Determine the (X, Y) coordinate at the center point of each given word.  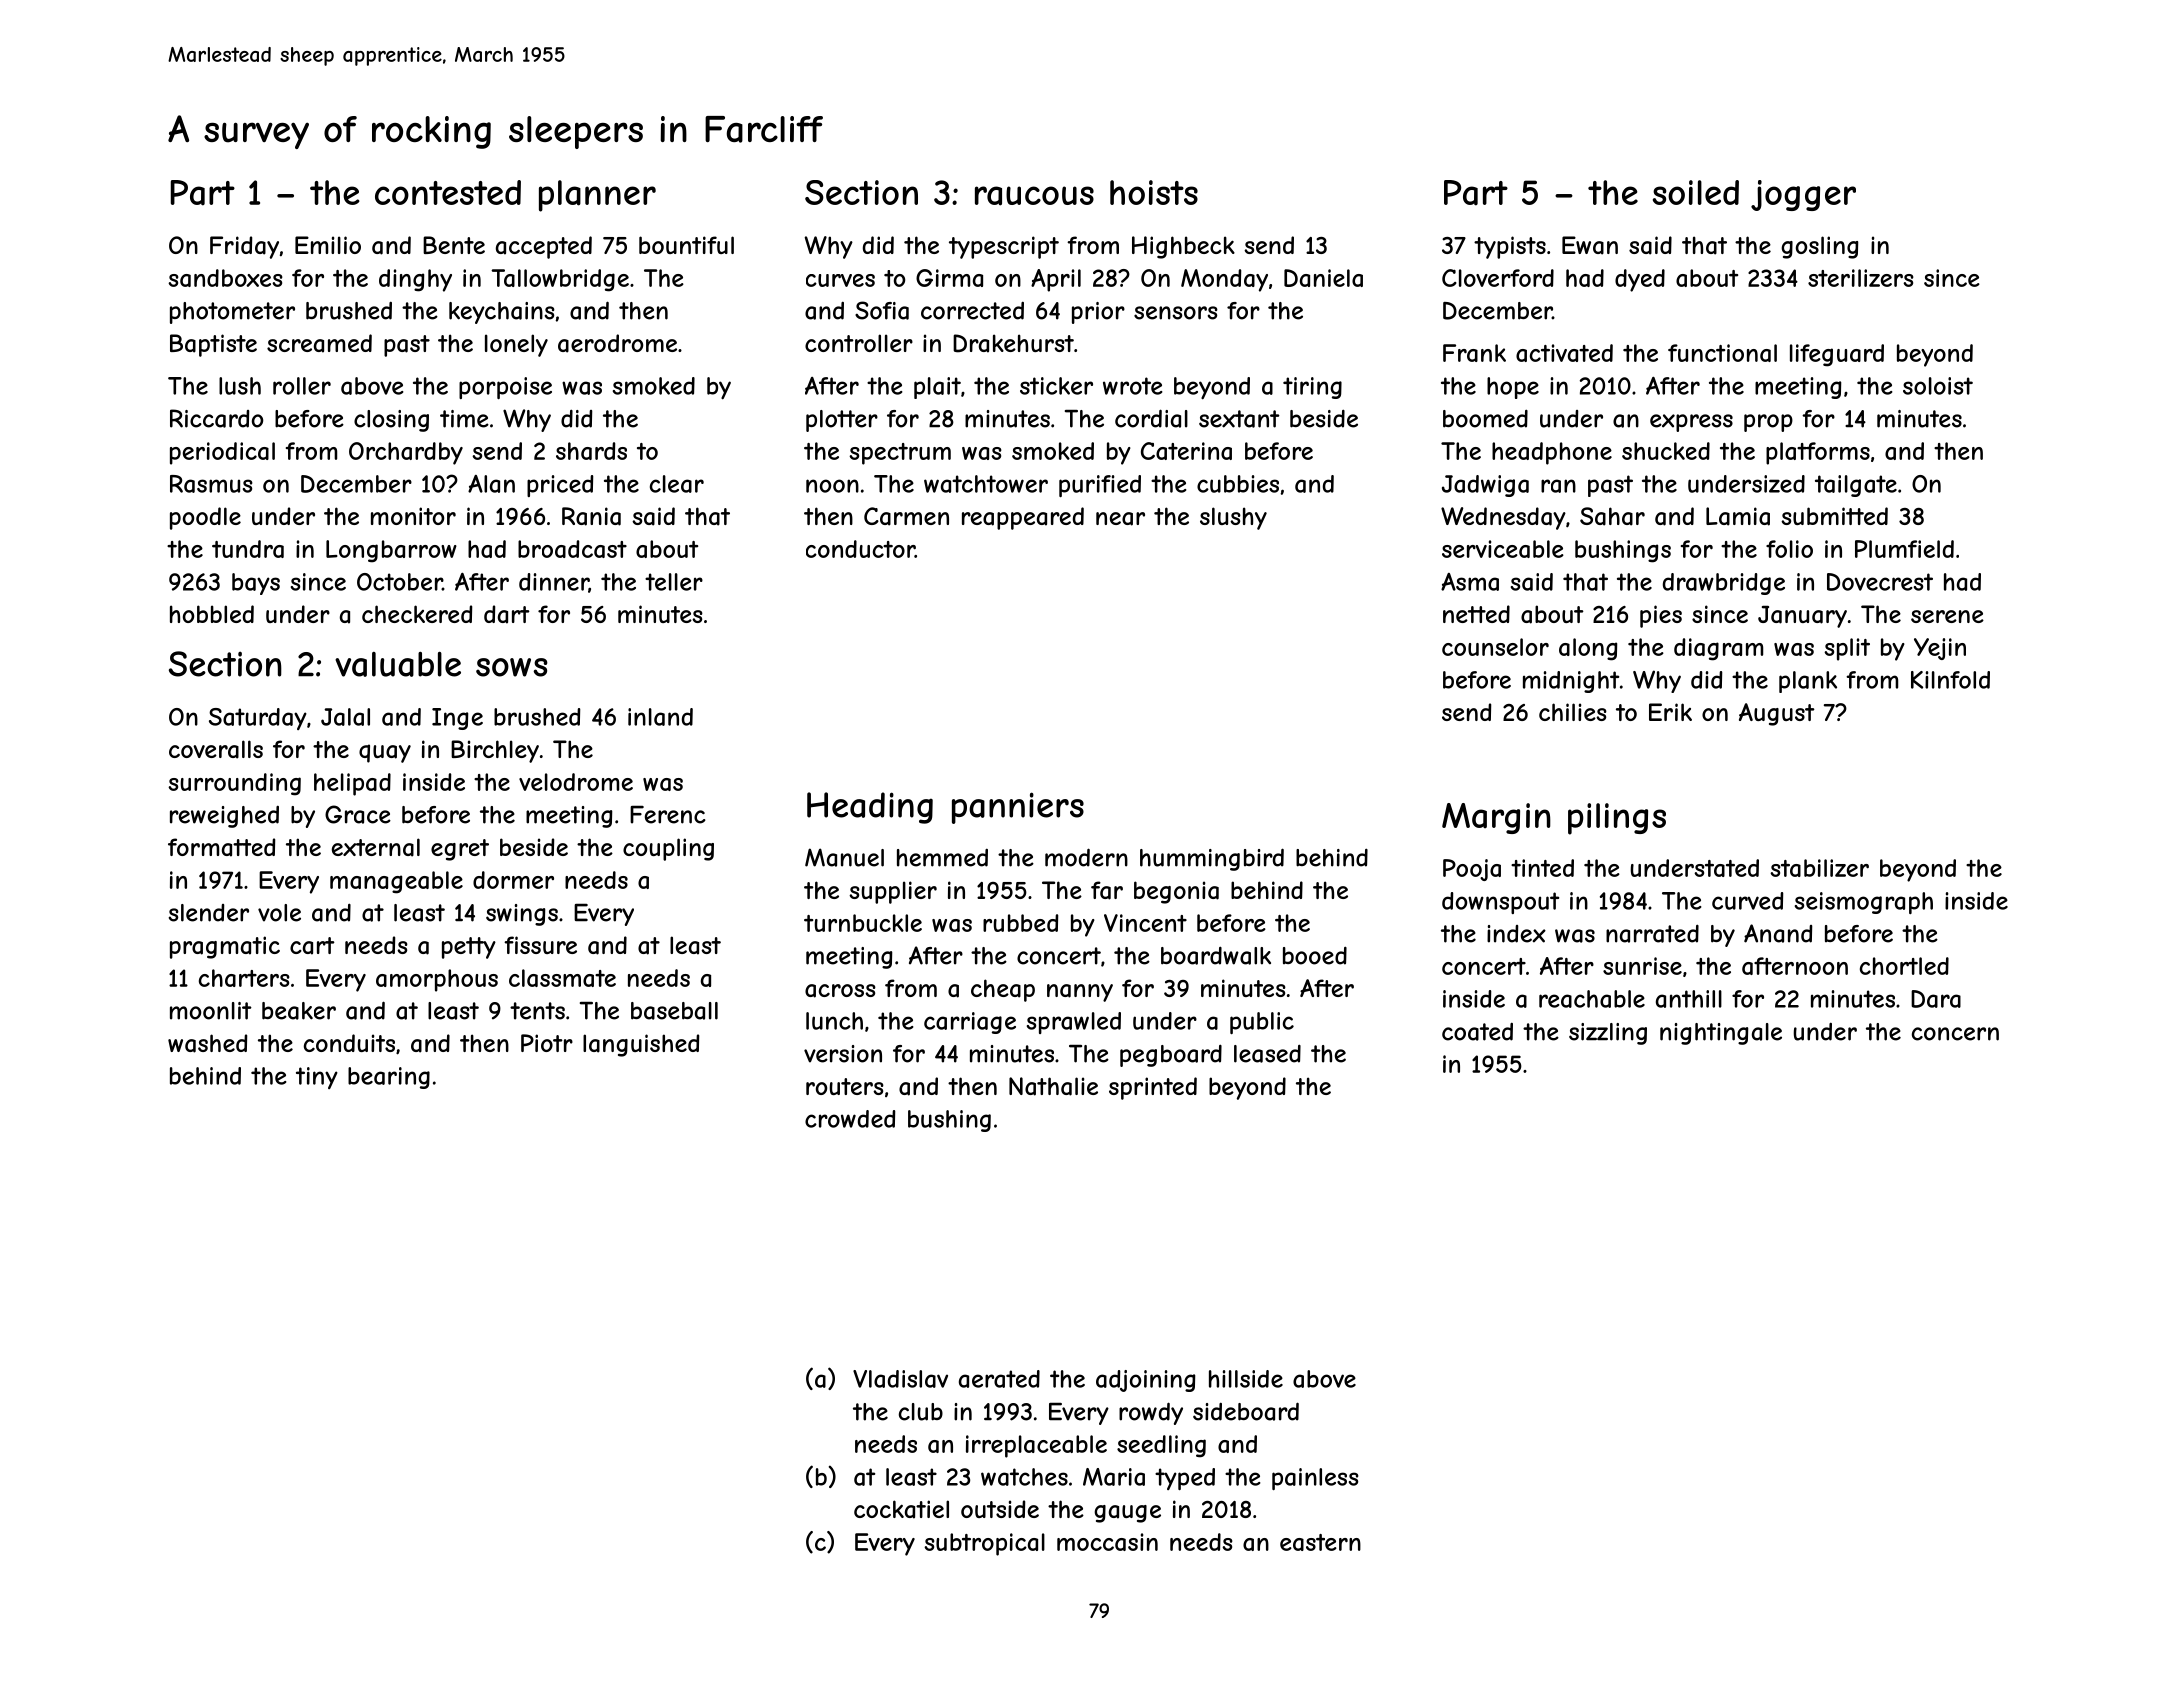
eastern (1320, 1542)
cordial (1151, 418)
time (464, 419)
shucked (1666, 451)
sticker (1056, 386)
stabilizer (1819, 868)
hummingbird (1212, 859)
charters (244, 978)
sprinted (1153, 1088)
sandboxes (225, 278)
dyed (1640, 280)
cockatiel (901, 1509)
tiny (317, 1078)
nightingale (1721, 1034)
